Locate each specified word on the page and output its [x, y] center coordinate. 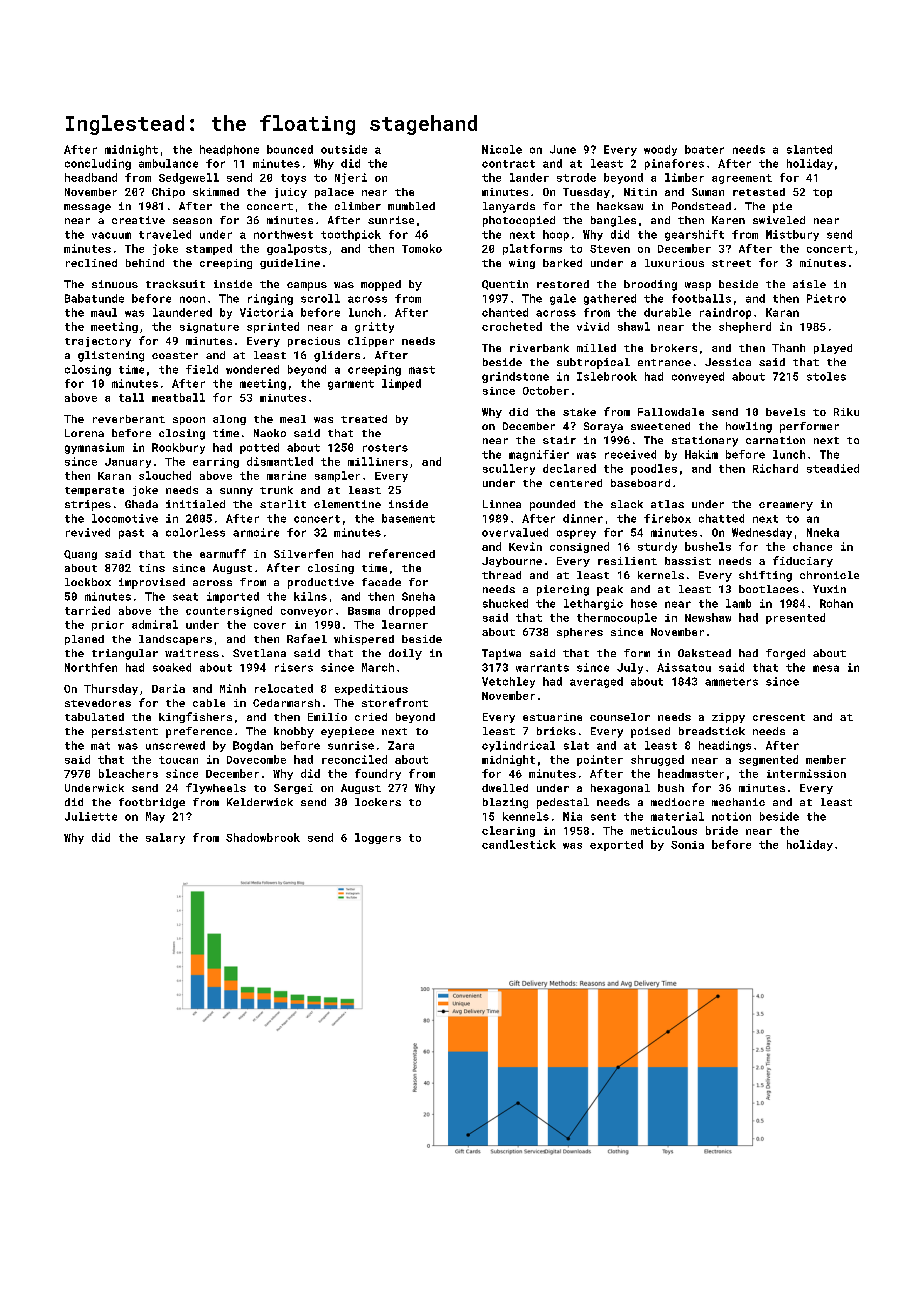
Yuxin [829, 589]
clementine [347, 504]
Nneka [823, 532]
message [87, 208]
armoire [256, 532]
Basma [364, 611]
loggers [378, 838]
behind [145, 263]
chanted [505, 312]
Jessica [728, 362]
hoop [556, 235]
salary [165, 838]
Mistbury [792, 235]
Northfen [91, 667]
